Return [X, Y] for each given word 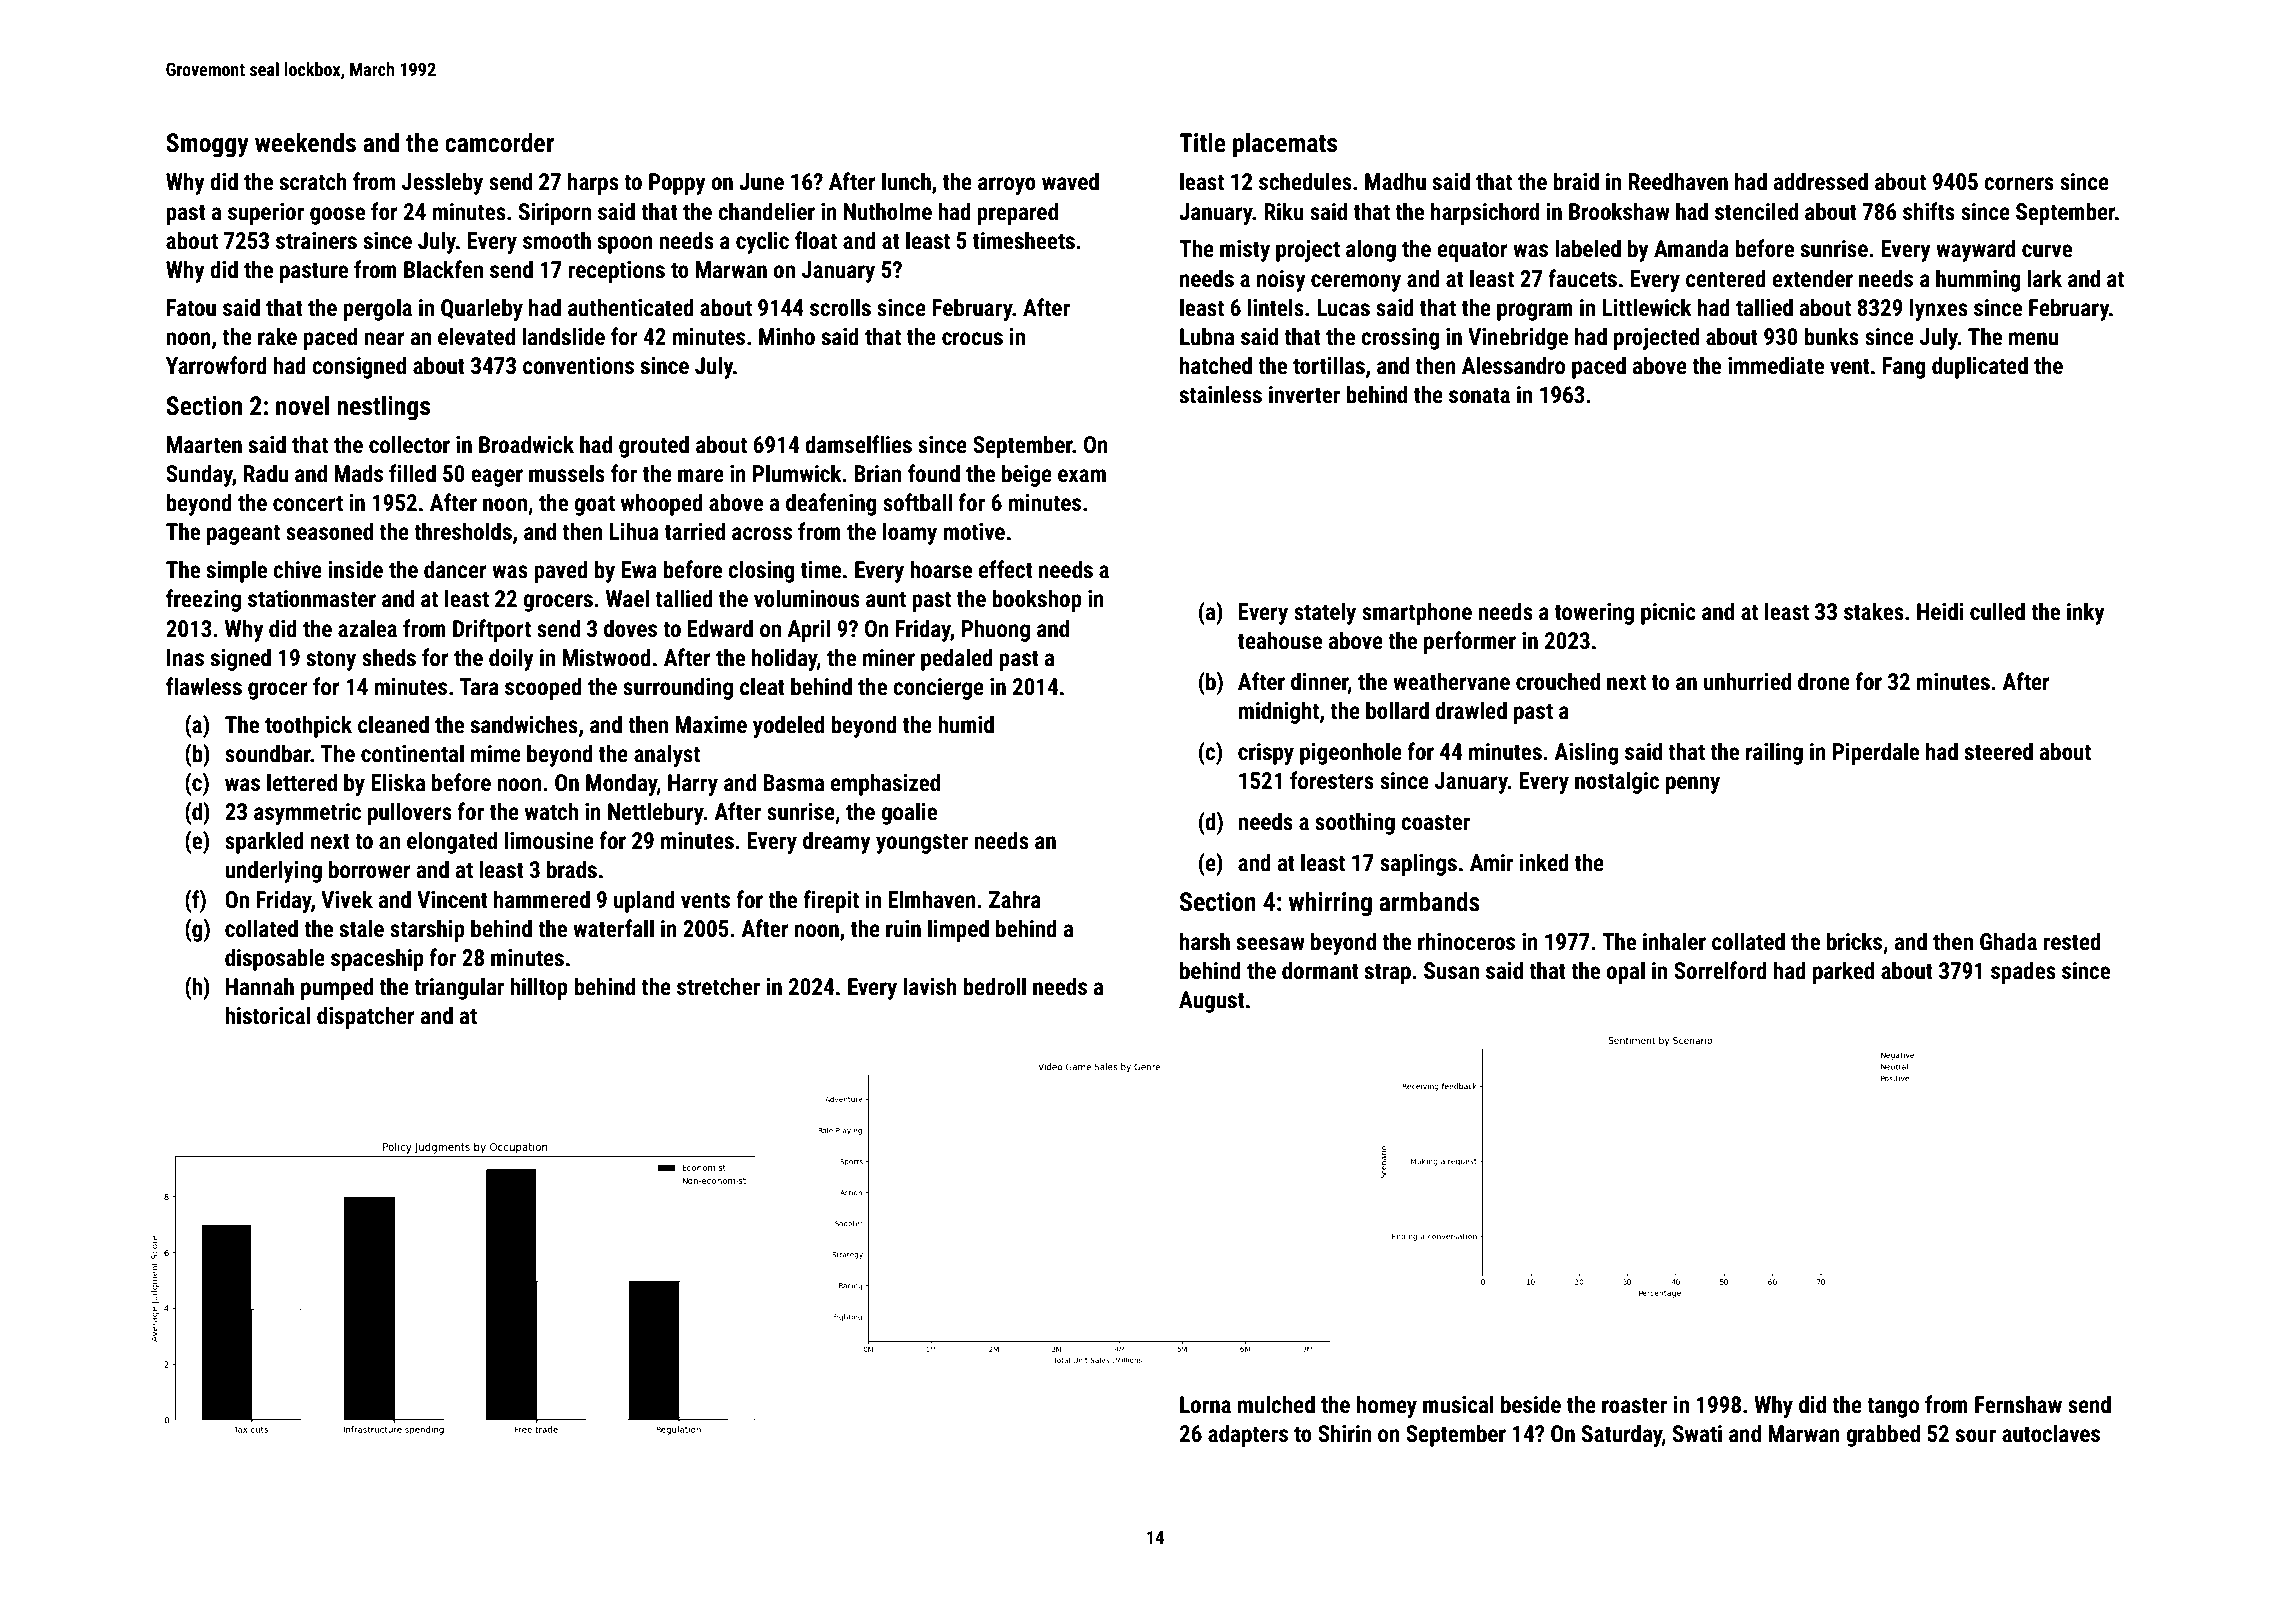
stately [1325, 613]
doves [630, 628]
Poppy [677, 184]
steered [1998, 751]
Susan [1451, 971]
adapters [1248, 1435]
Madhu [1395, 181]
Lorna [1205, 1405]
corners [2019, 184]
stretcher [718, 986]
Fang [1904, 368]
